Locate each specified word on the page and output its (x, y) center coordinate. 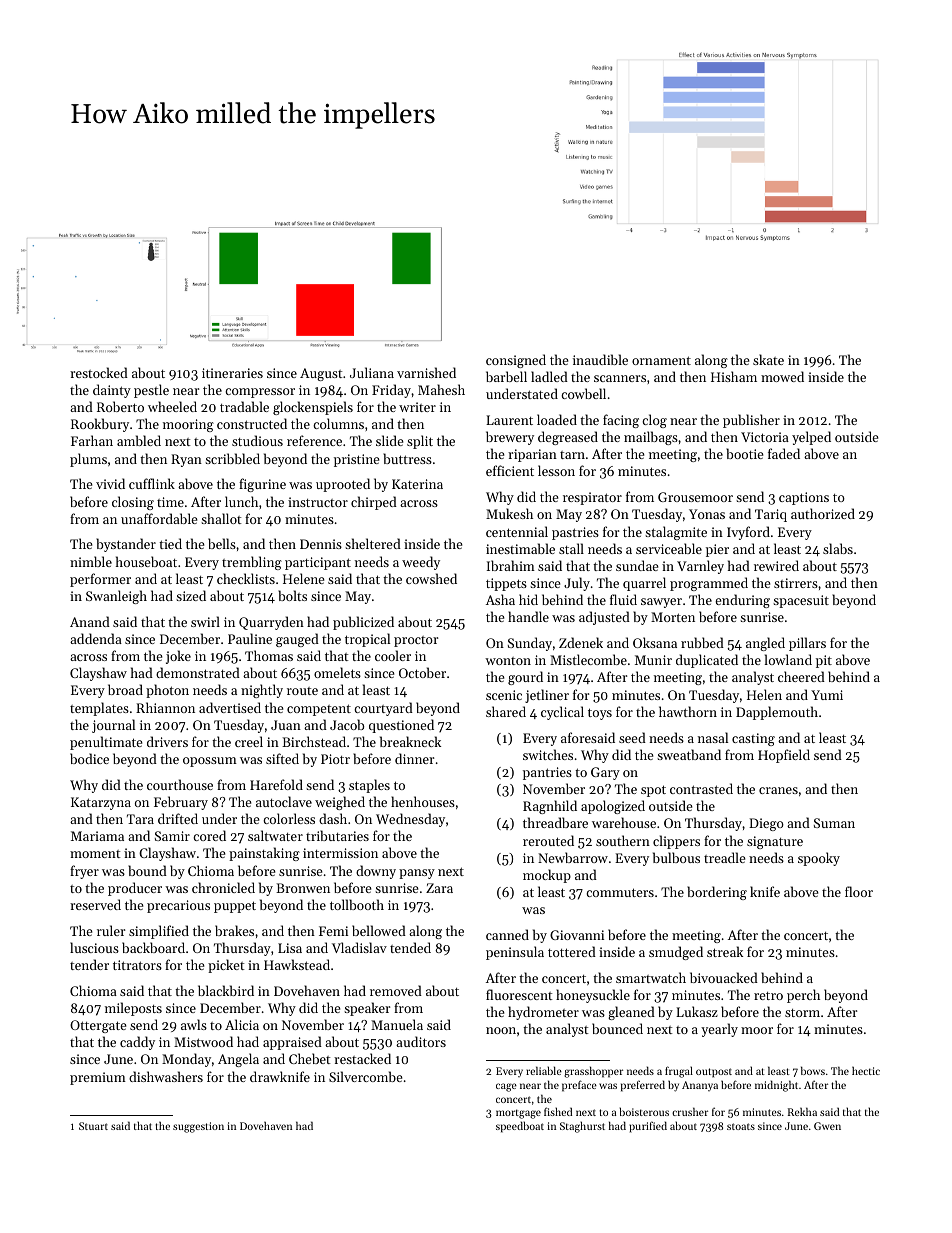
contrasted (701, 788)
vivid (110, 483)
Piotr (335, 759)
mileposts (133, 1009)
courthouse (180, 784)
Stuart (93, 1126)
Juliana (372, 372)
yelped (811, 438)
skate (768, 359)
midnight (776, 1086)
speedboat (520, 1127)
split (420, 442)
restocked (99, 372)
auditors (421, 1041)
